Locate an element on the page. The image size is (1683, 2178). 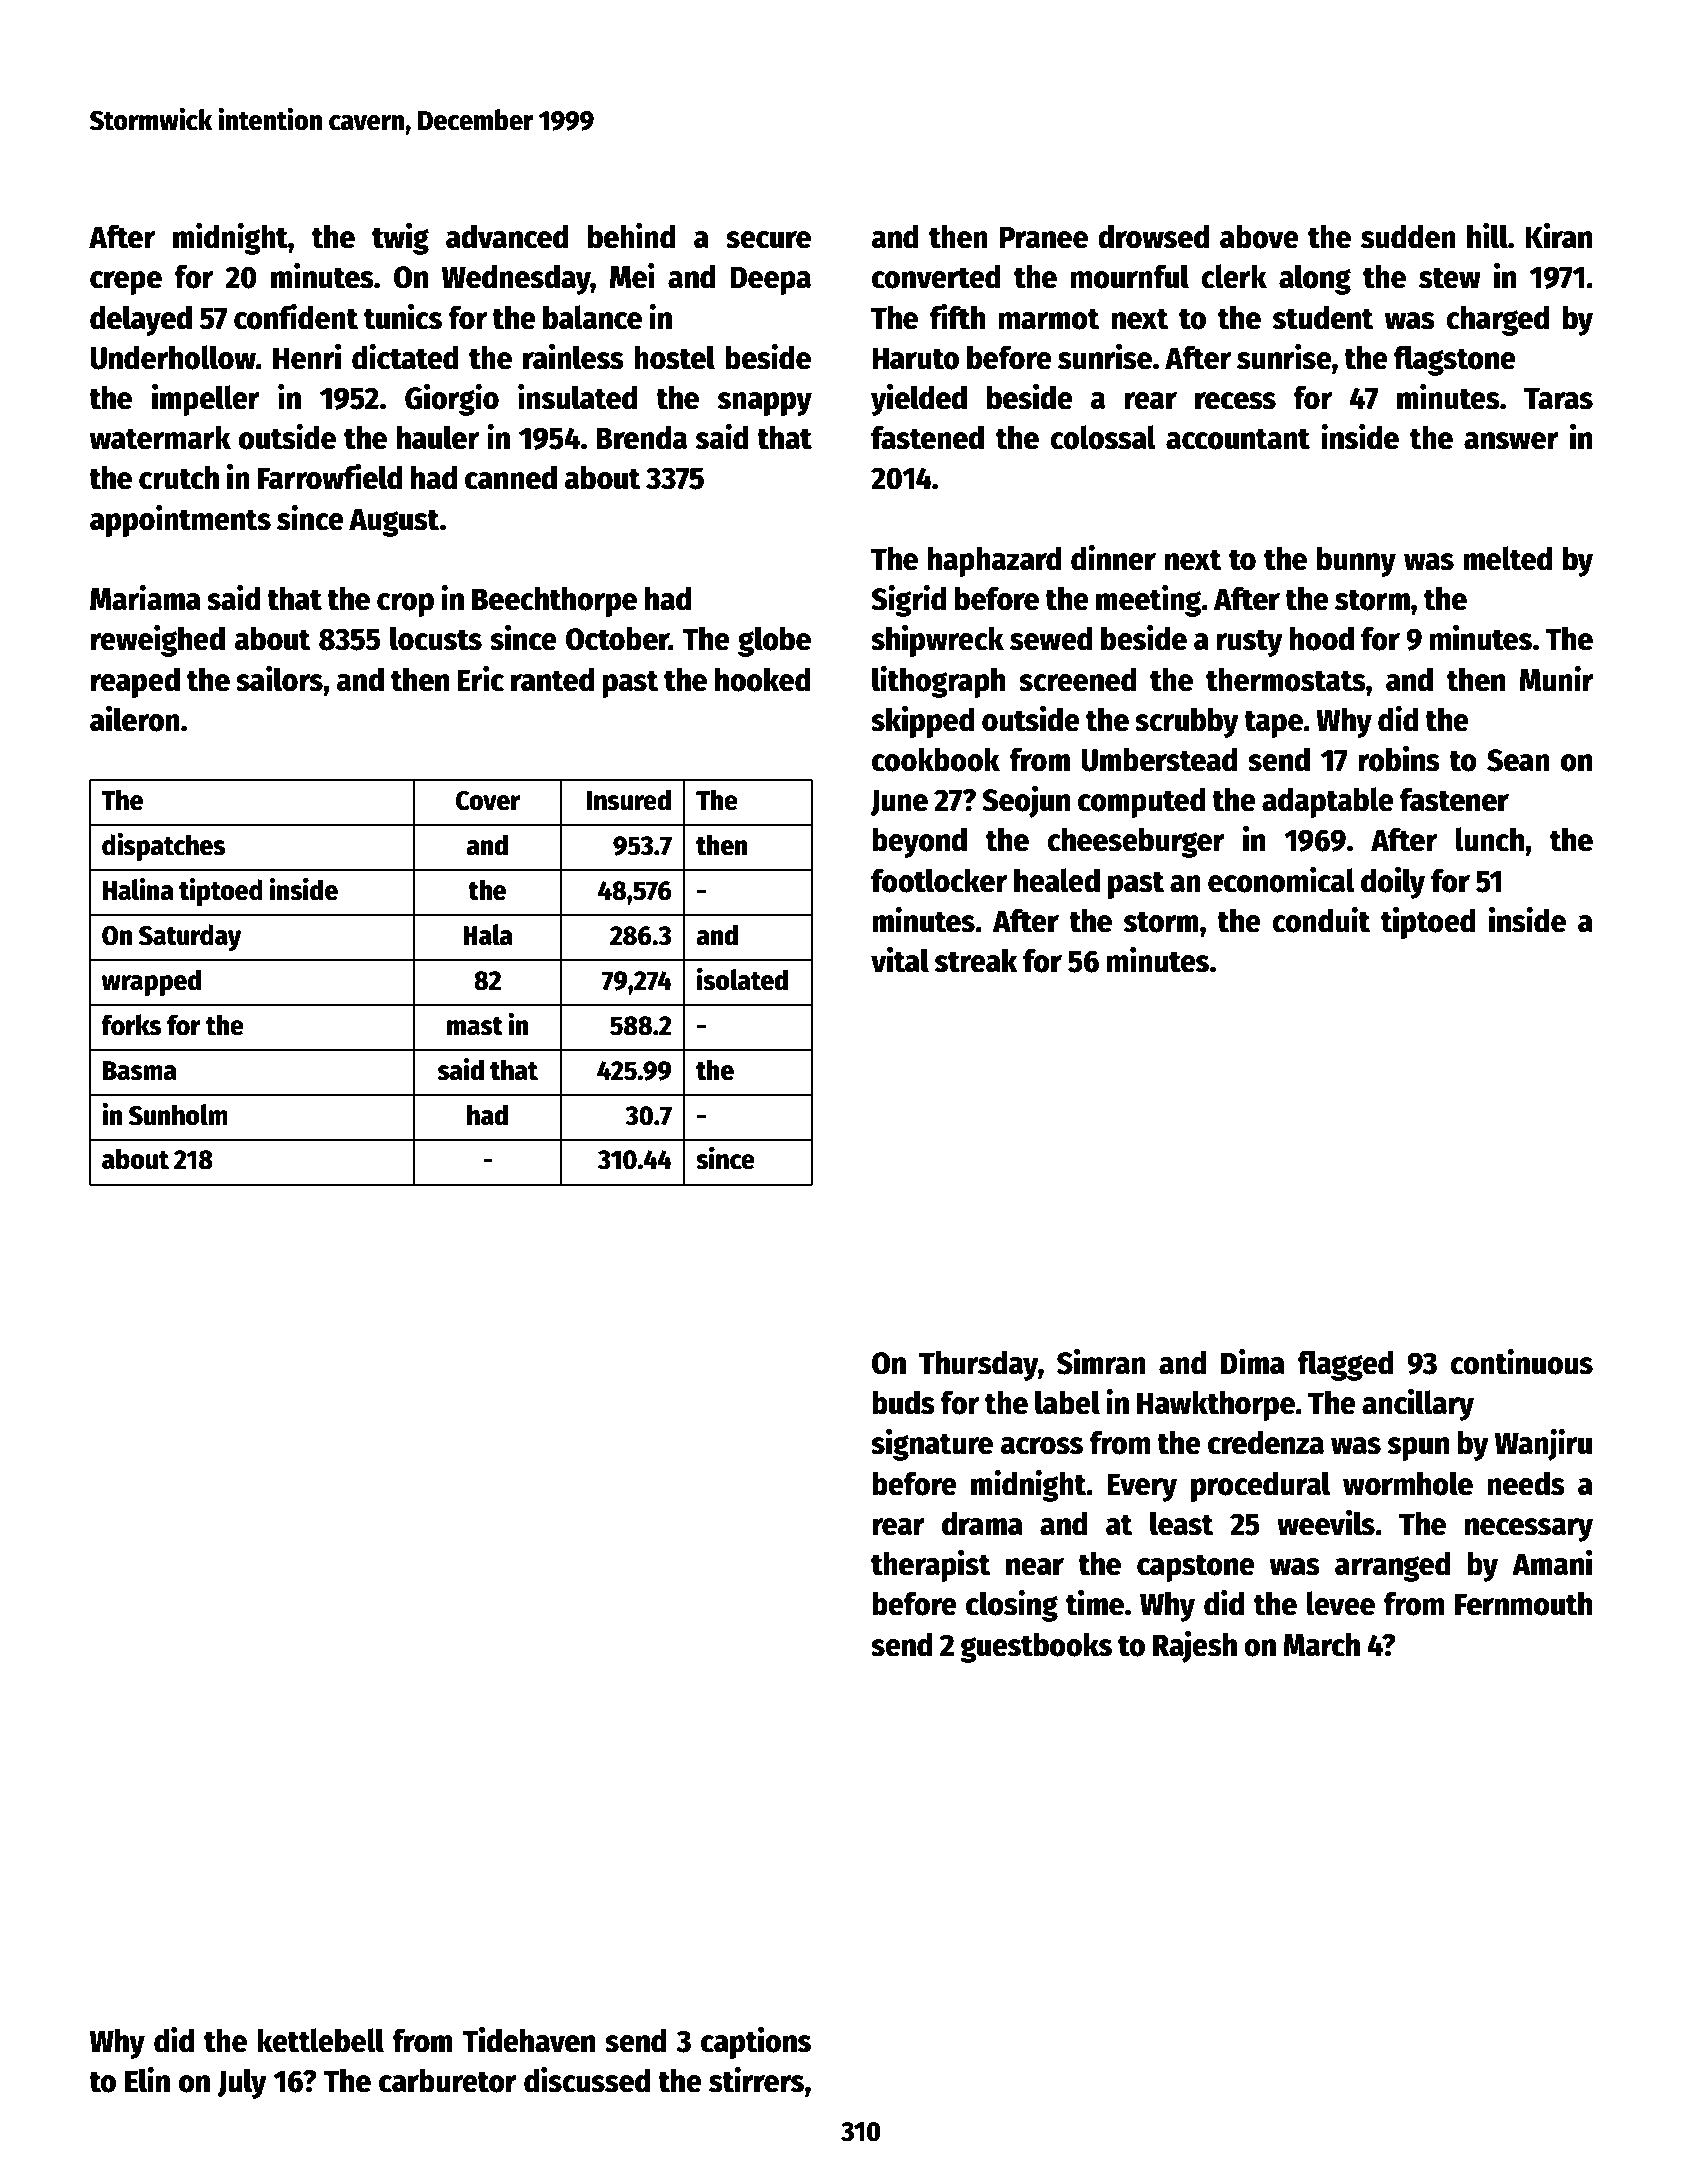
lunch is located at coordinates (1489, 839).
